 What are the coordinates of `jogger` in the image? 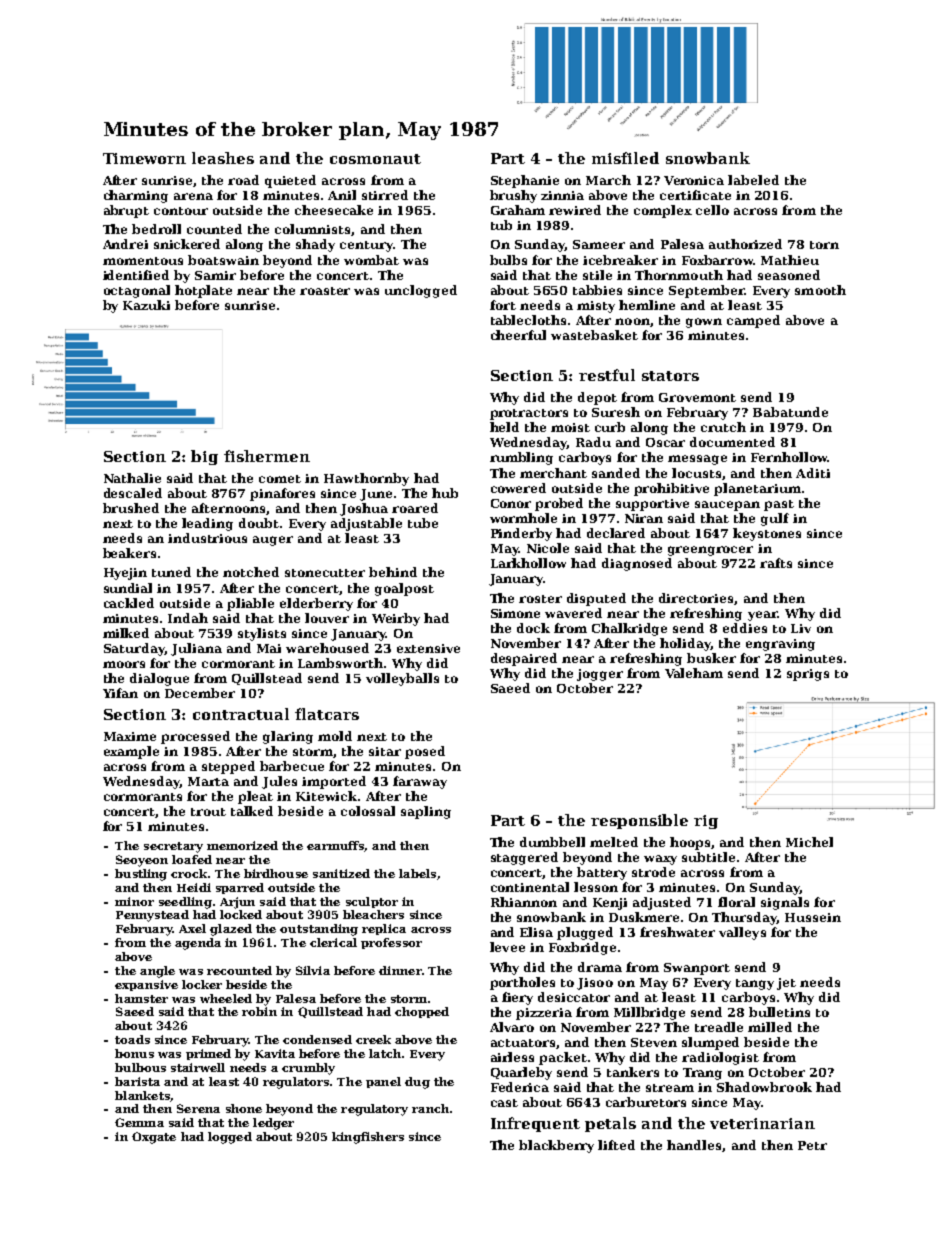 It's located at (600, 675).
